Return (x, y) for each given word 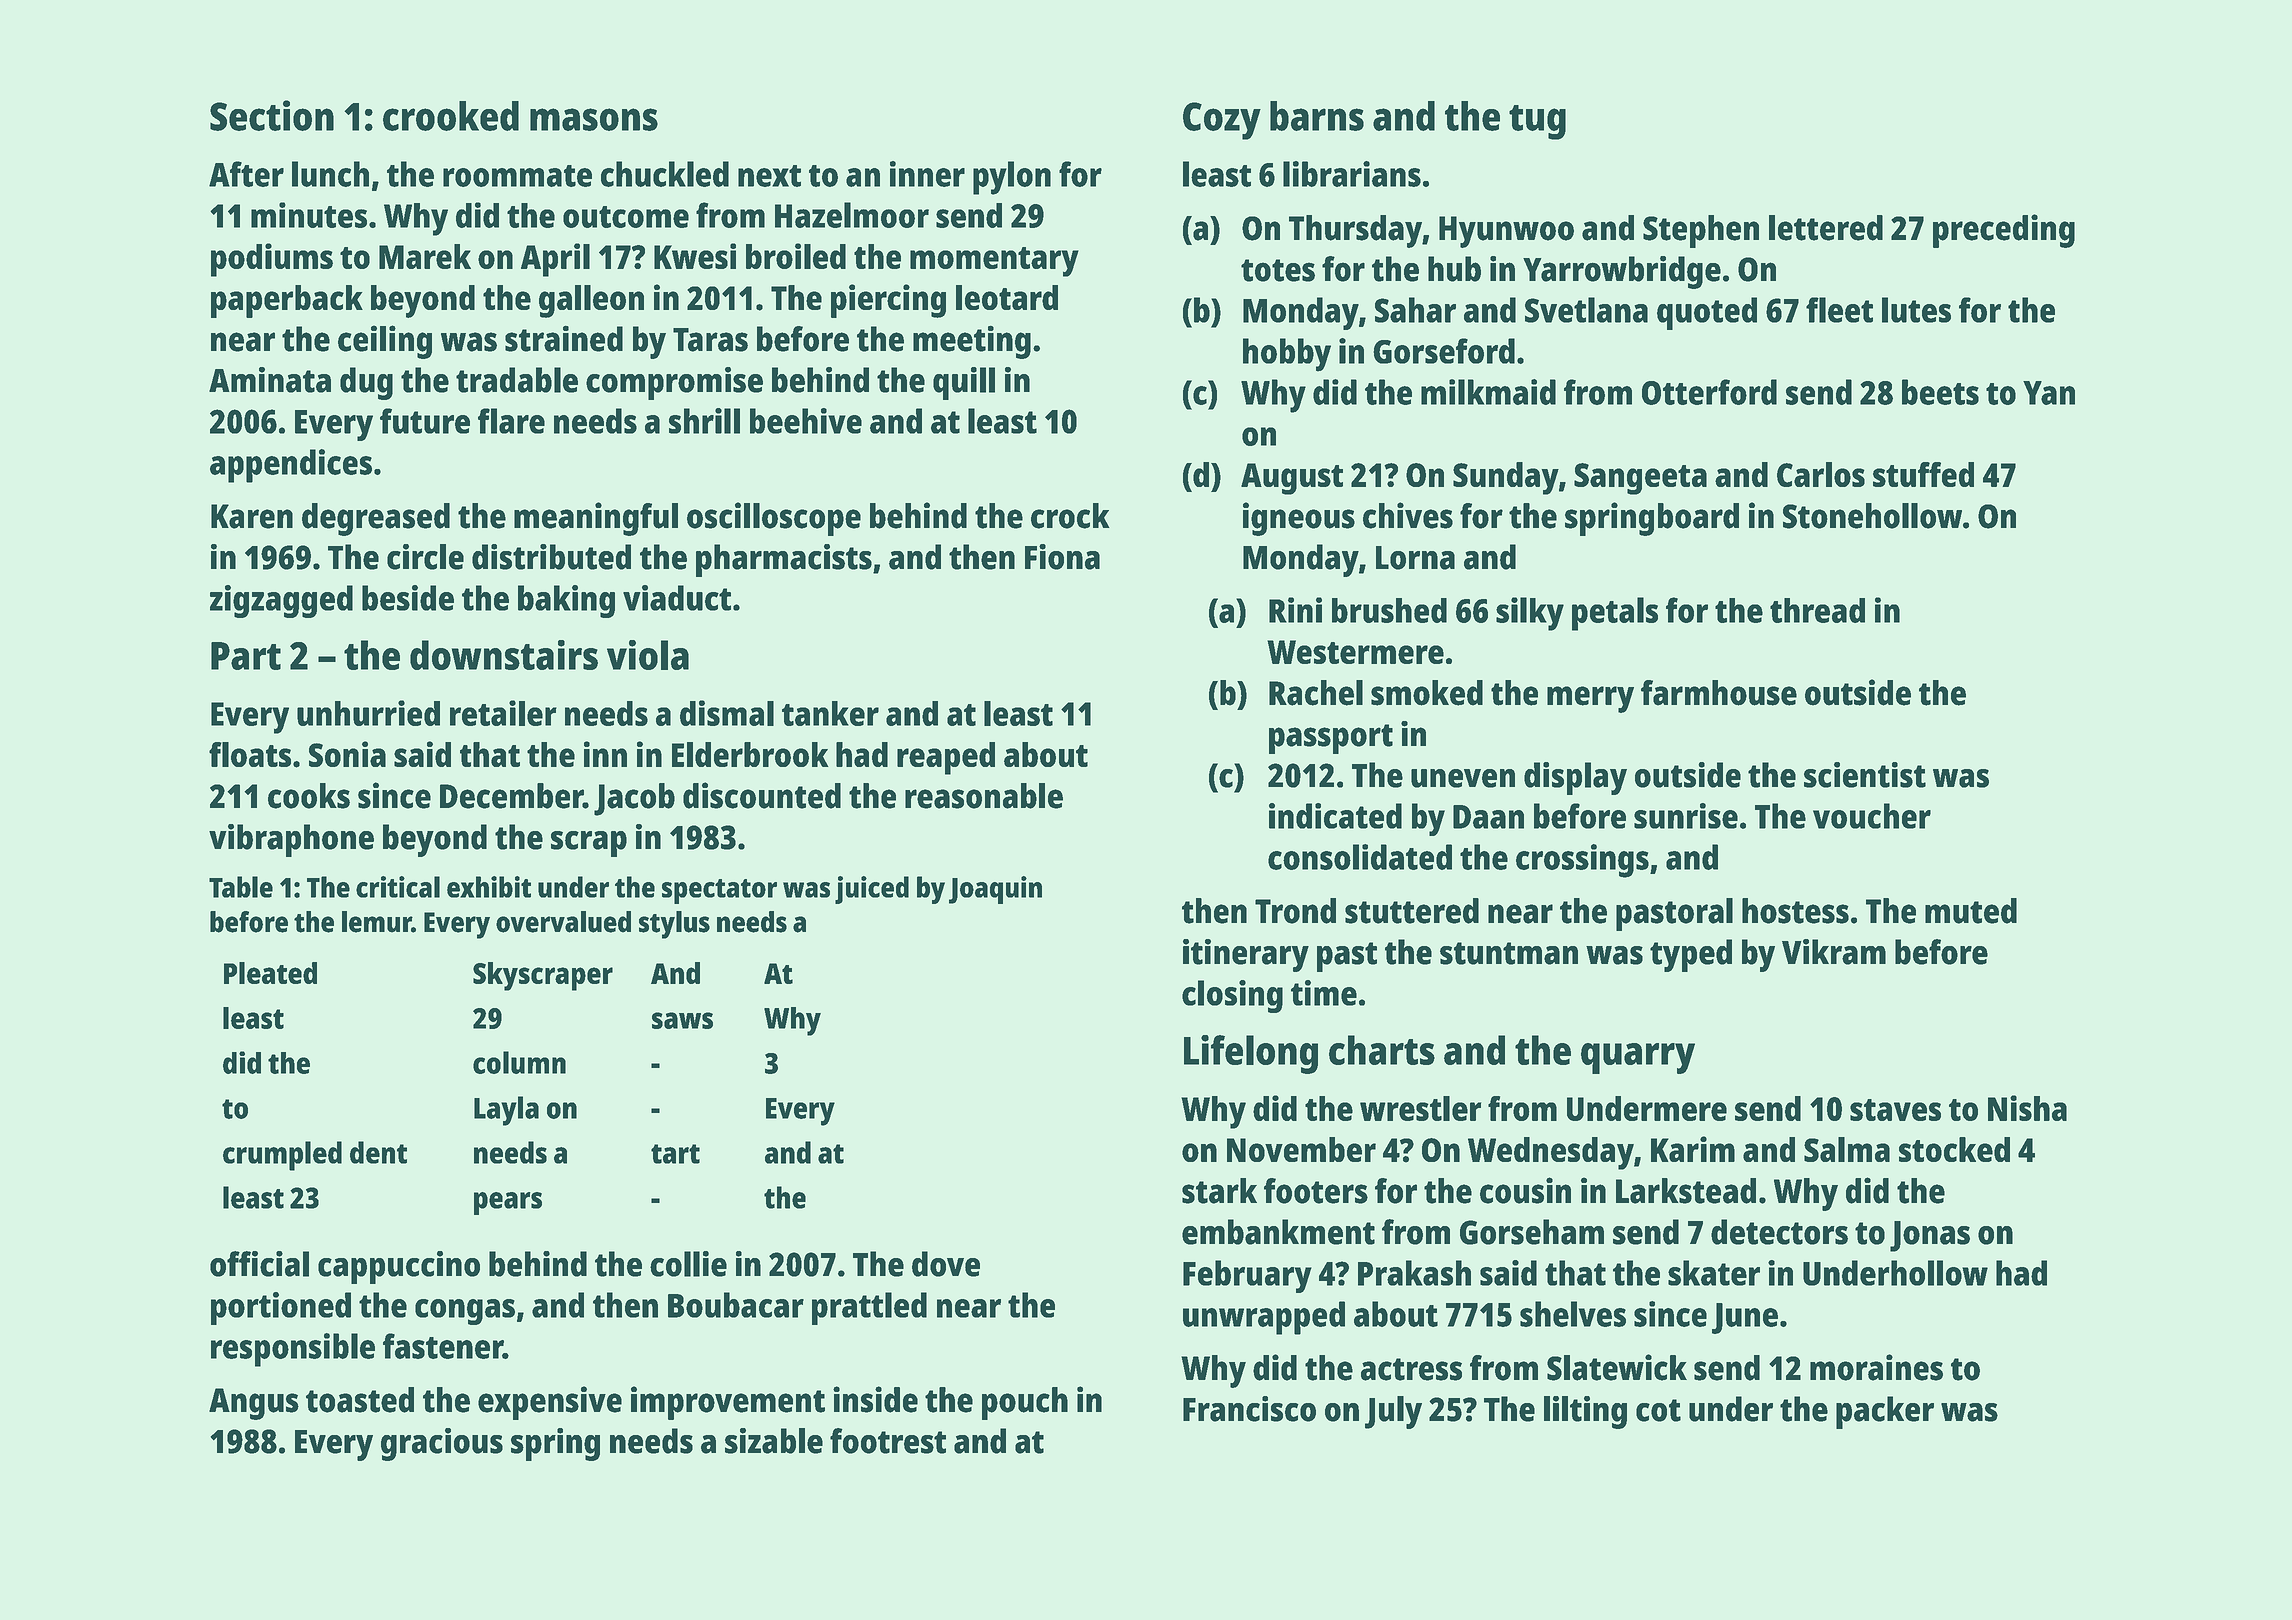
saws (682, 1020)
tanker (830, 713)
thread (1817, 610)
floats (250, 754)
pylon (1012, 178)
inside (875, 1399)
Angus (254, 1404)
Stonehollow (1872, 516)
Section (272, 115)
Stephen (1701, 231)
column (519, 1062)
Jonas (1930, 1236)
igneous (1299, 519)
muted (1971, 911)
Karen (252, 516)
